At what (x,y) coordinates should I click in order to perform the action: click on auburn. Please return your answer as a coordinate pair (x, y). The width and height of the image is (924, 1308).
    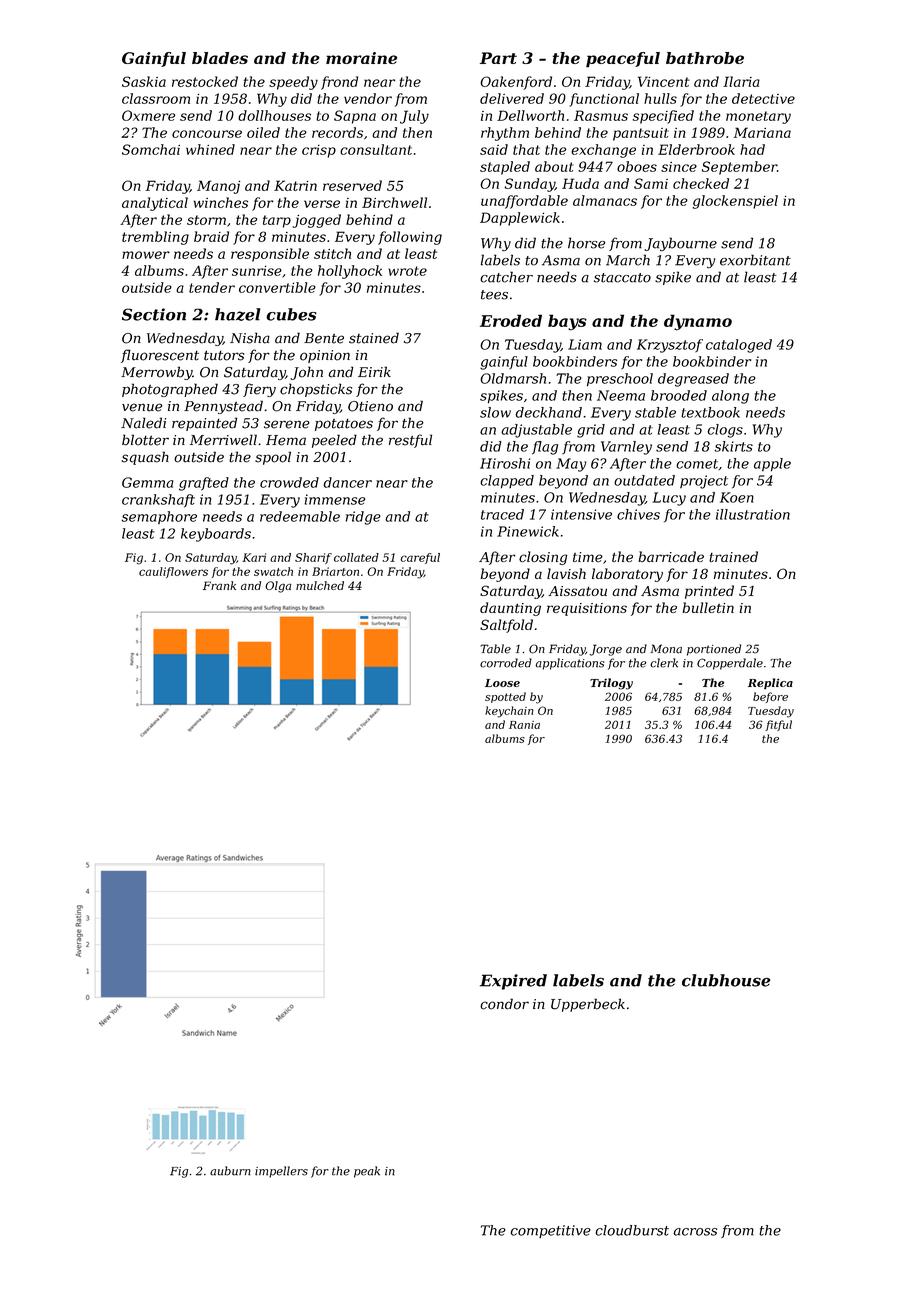
    Looking at the image, I should click on (230, 1171).
